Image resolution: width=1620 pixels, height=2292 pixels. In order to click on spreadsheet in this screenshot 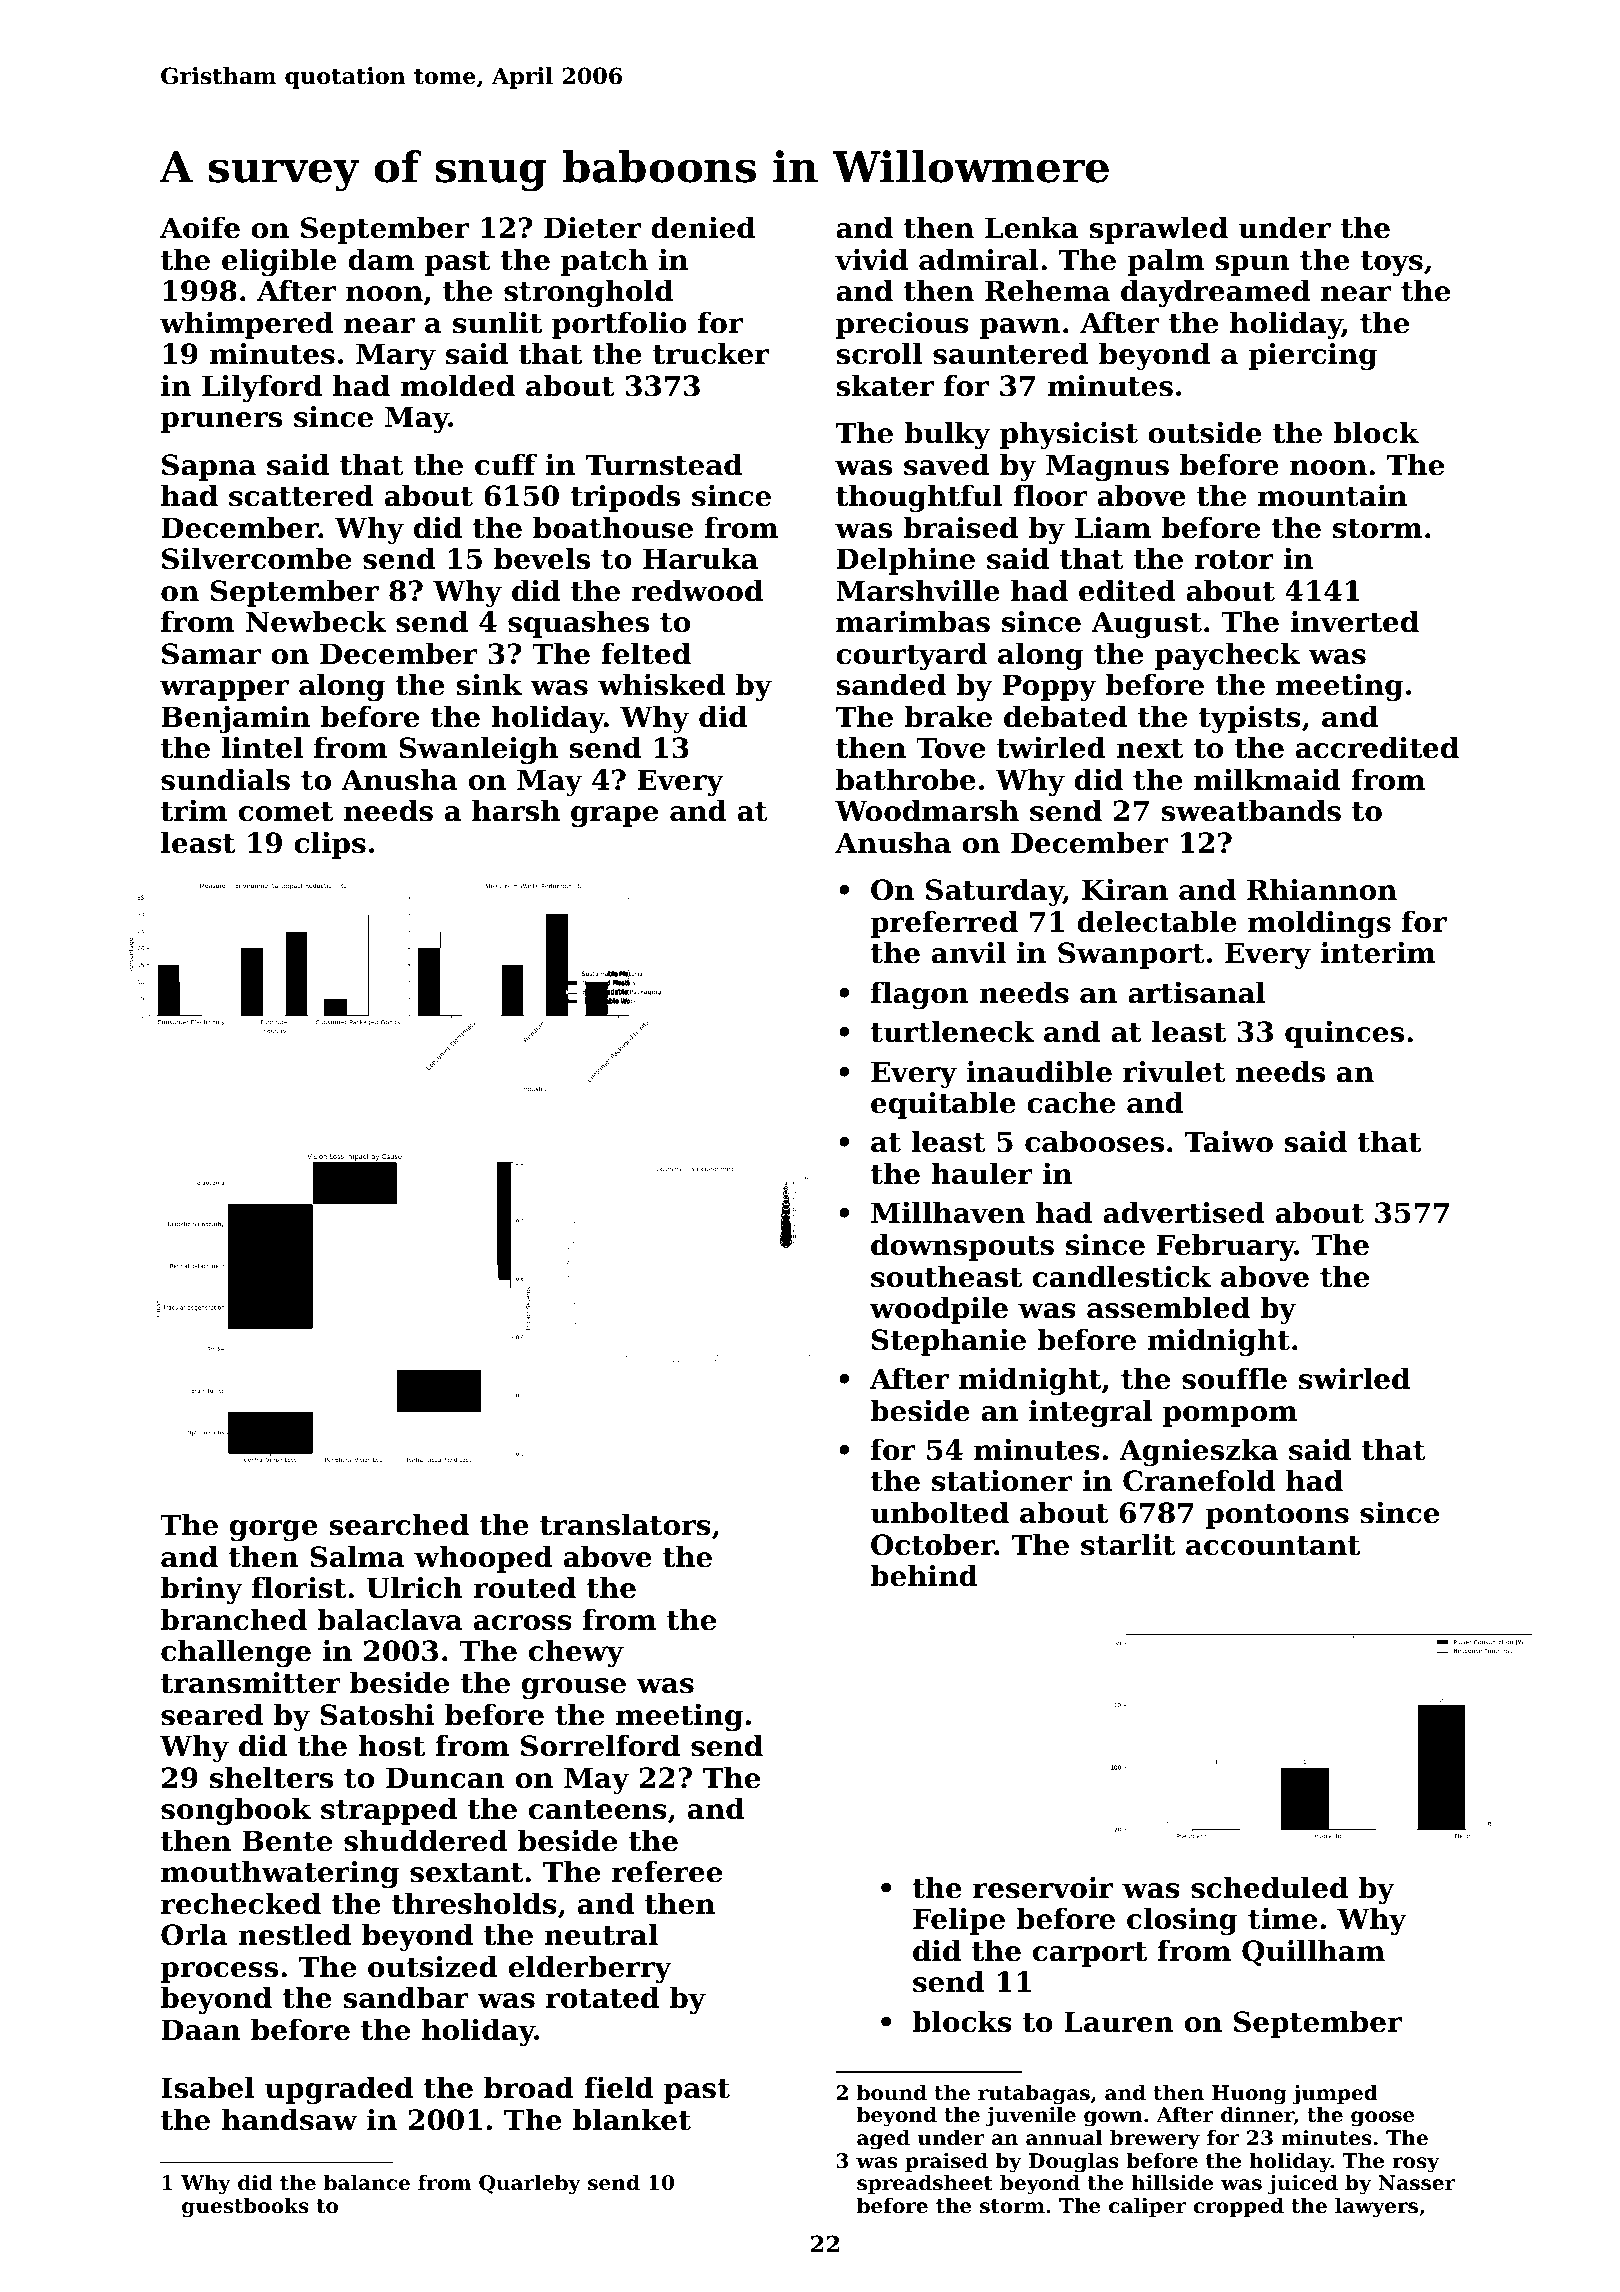, I will do `click(925, 2184)`.
